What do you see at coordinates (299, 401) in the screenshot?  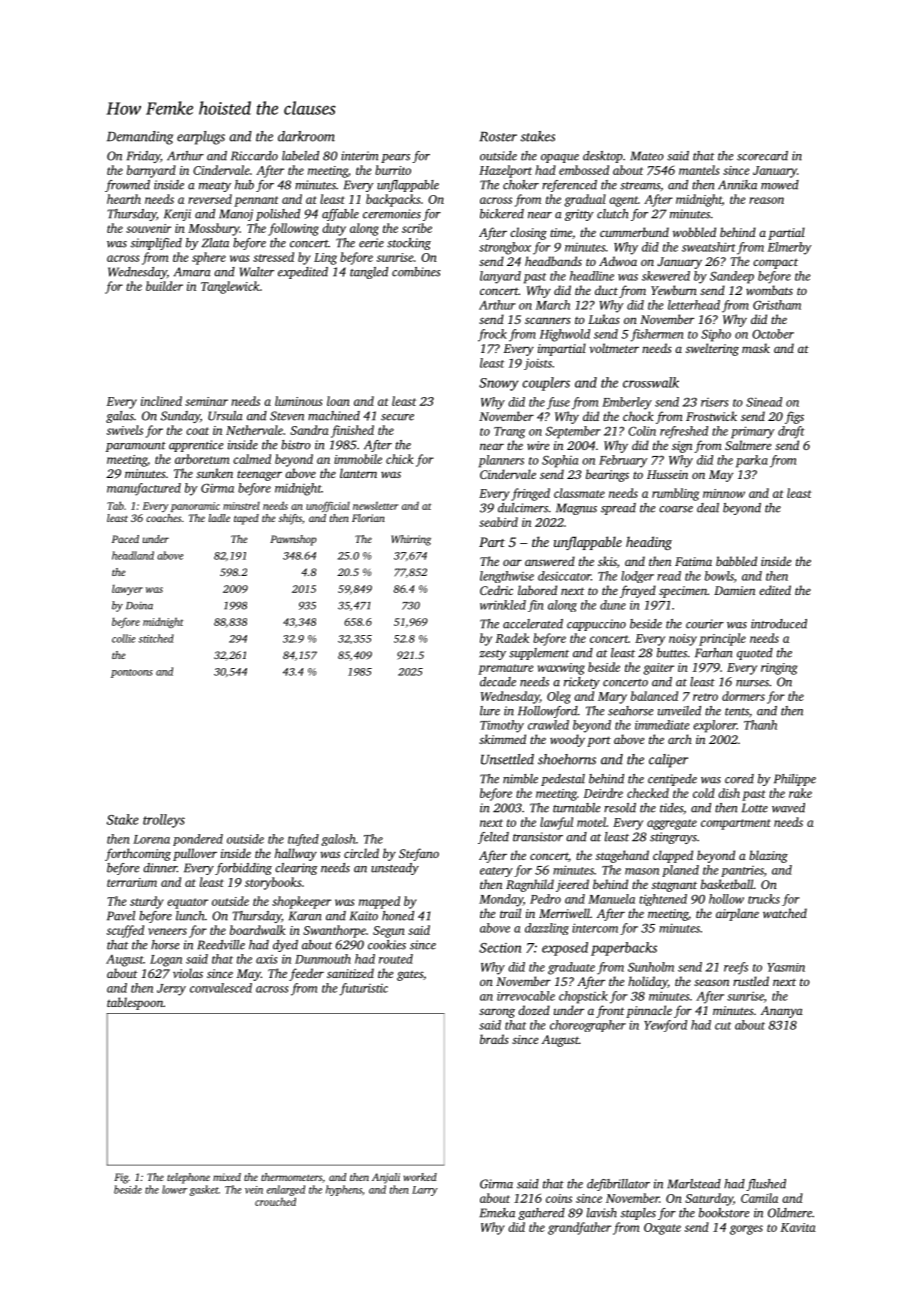 I see `luminous` at bounding box center [299, 401].
